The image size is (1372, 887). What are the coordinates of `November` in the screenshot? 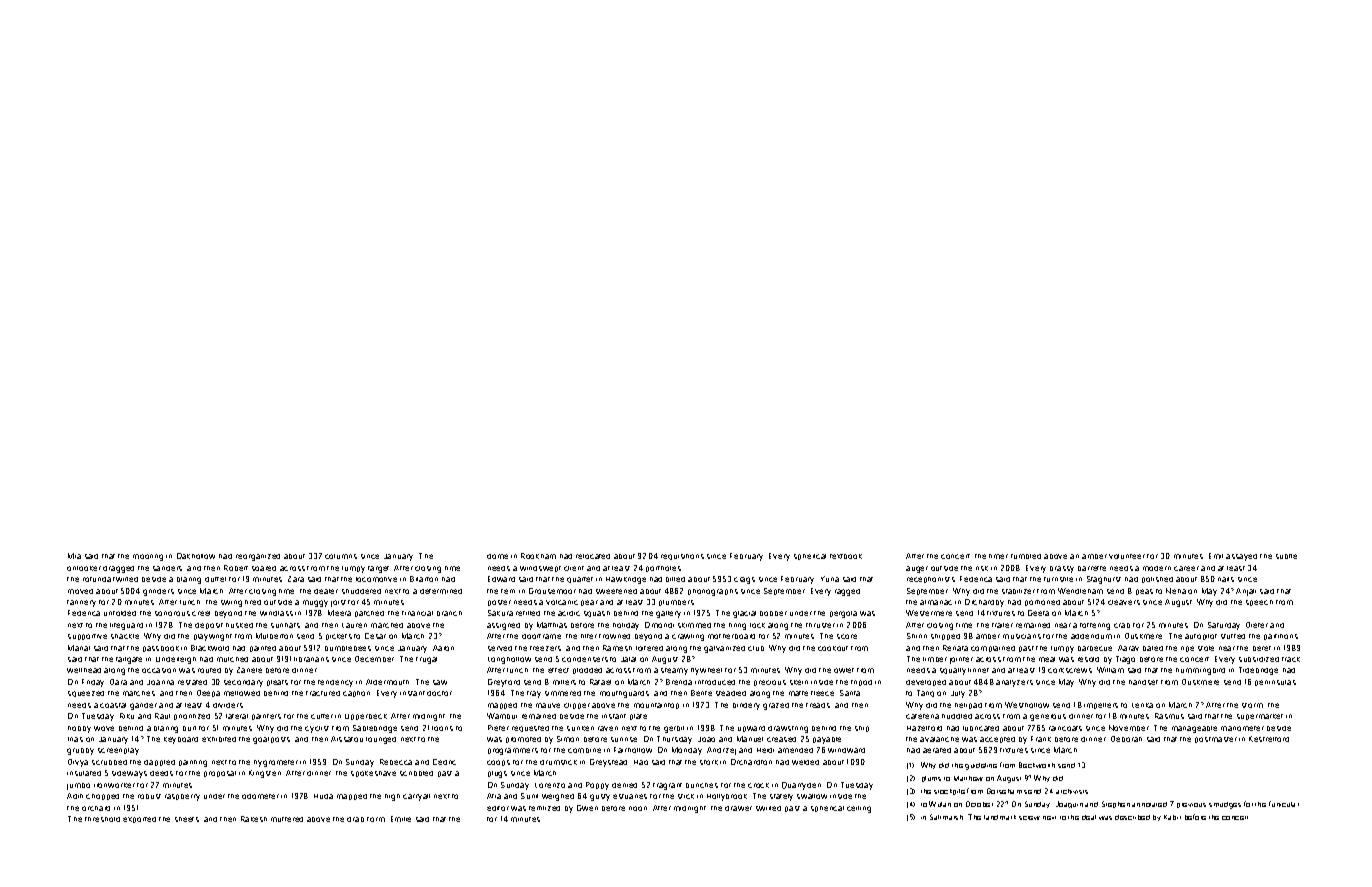 It's located at (1129, 728).
